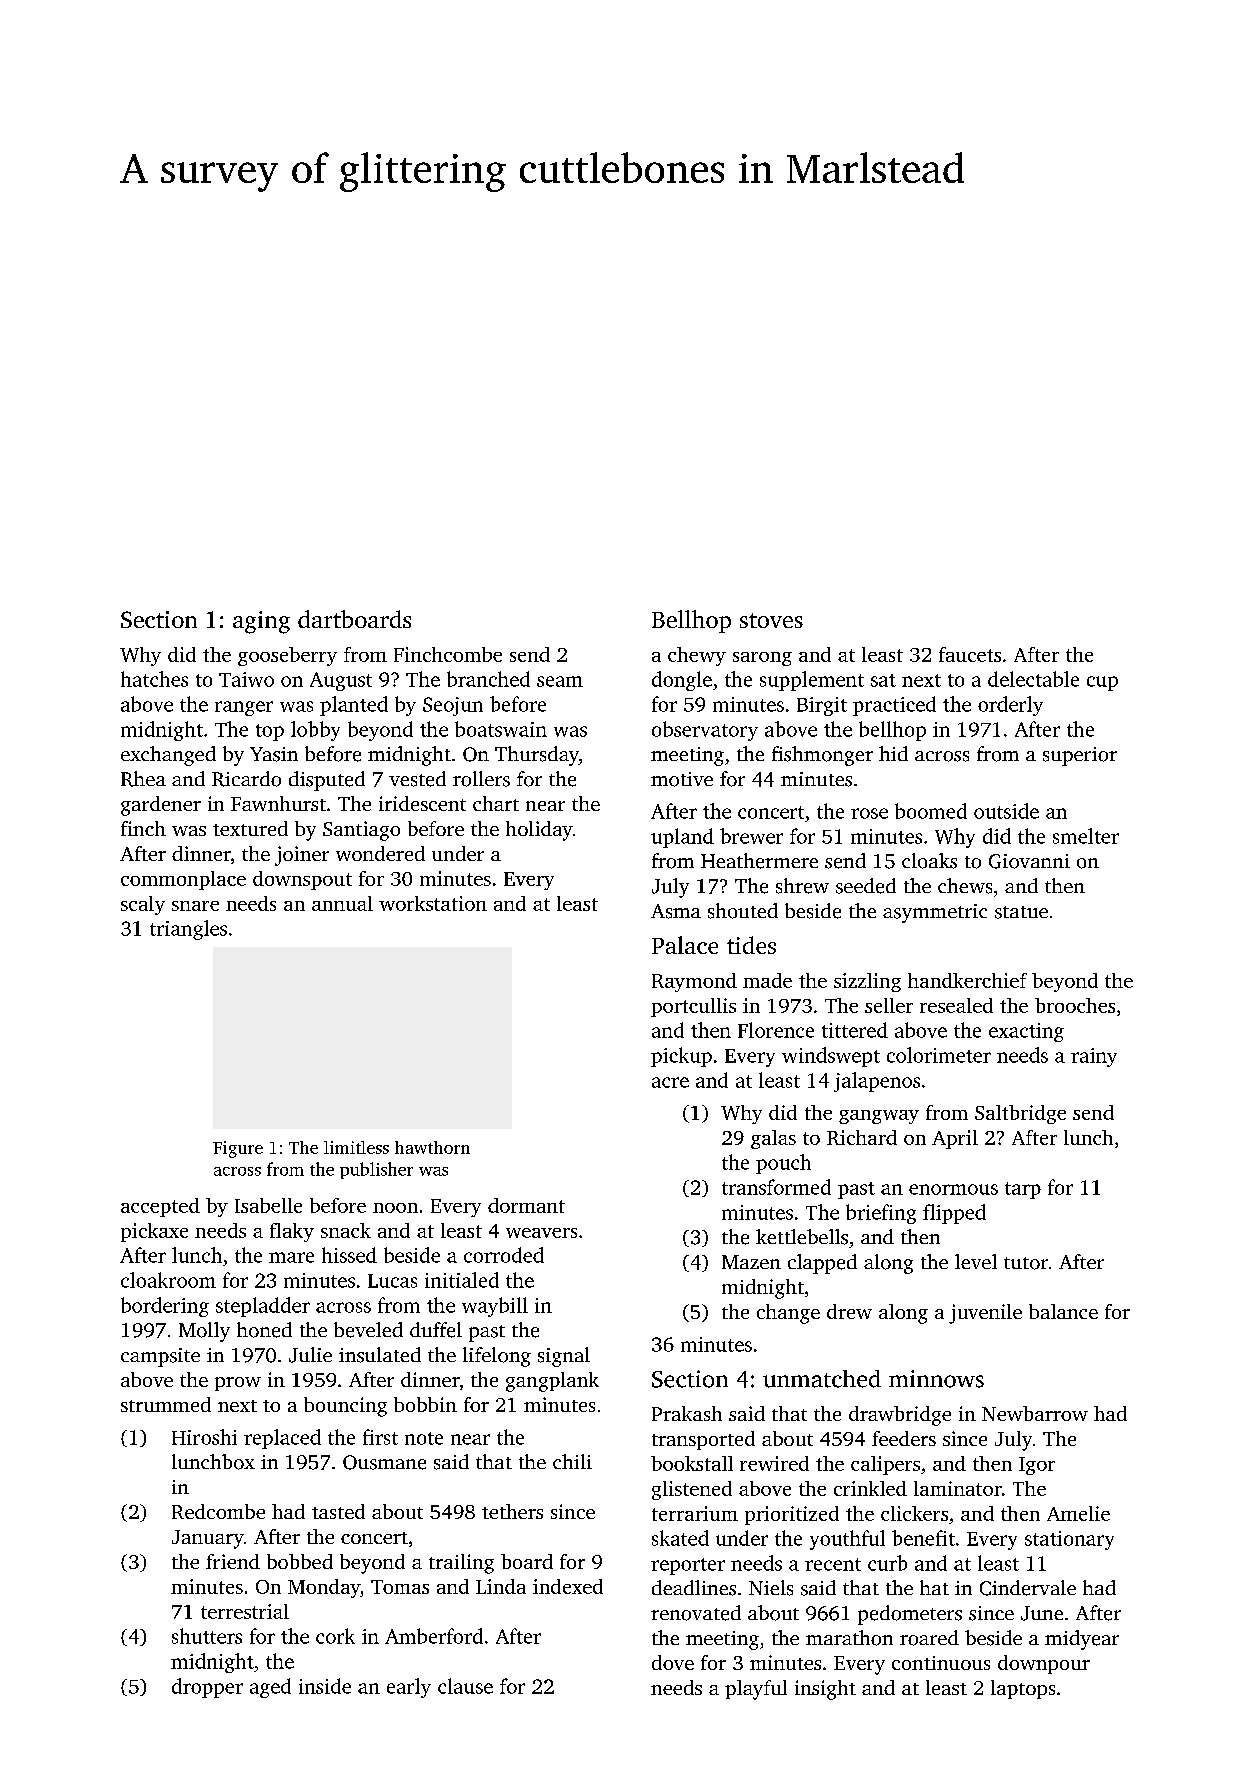 The height and width of the screenshot is (1777, 1256). Describe the element at coordinates (261, 622) in the screenshot. I see `aging` at that location.
